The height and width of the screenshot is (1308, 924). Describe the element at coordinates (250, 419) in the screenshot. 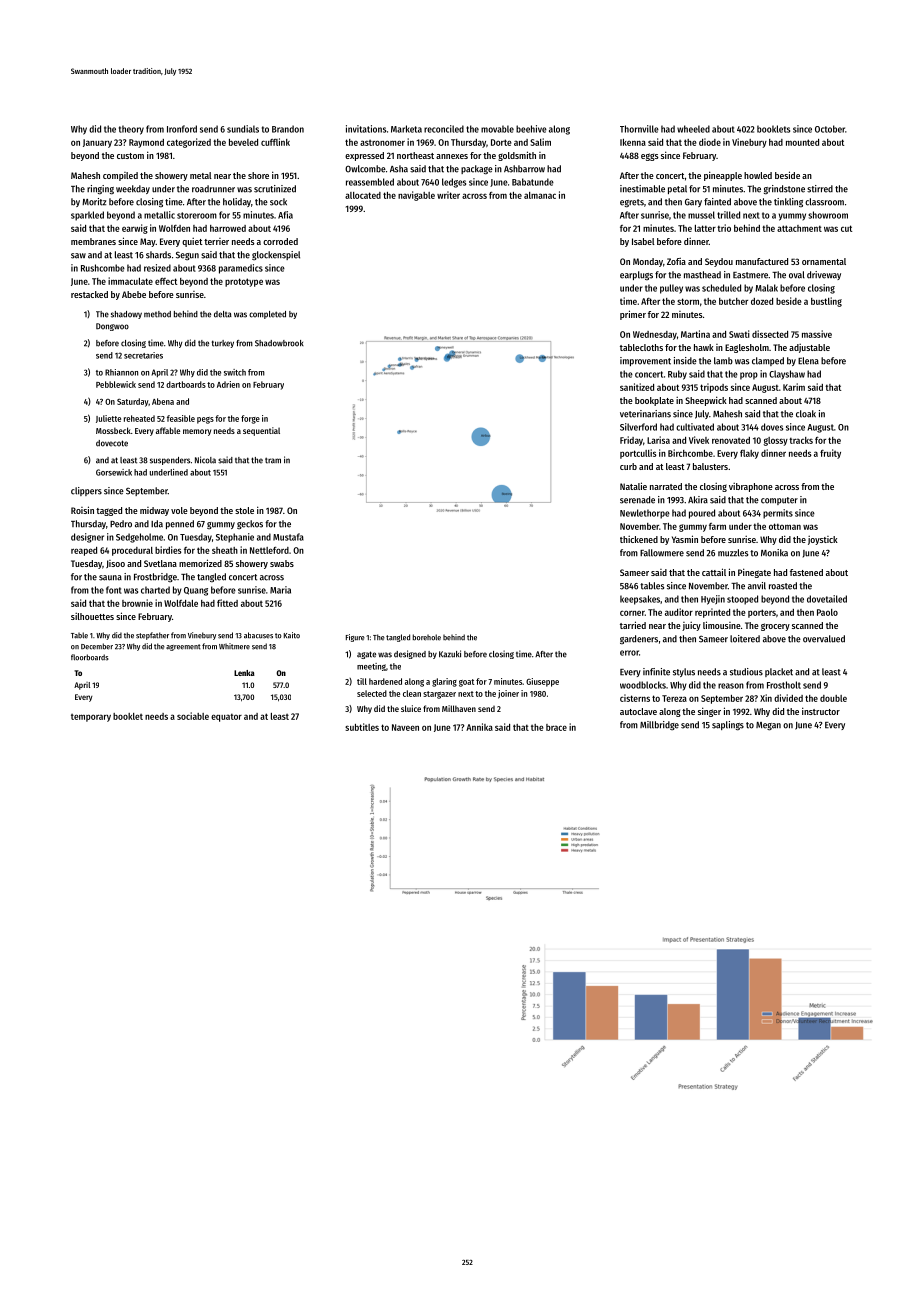

I see `forge` at that location.
